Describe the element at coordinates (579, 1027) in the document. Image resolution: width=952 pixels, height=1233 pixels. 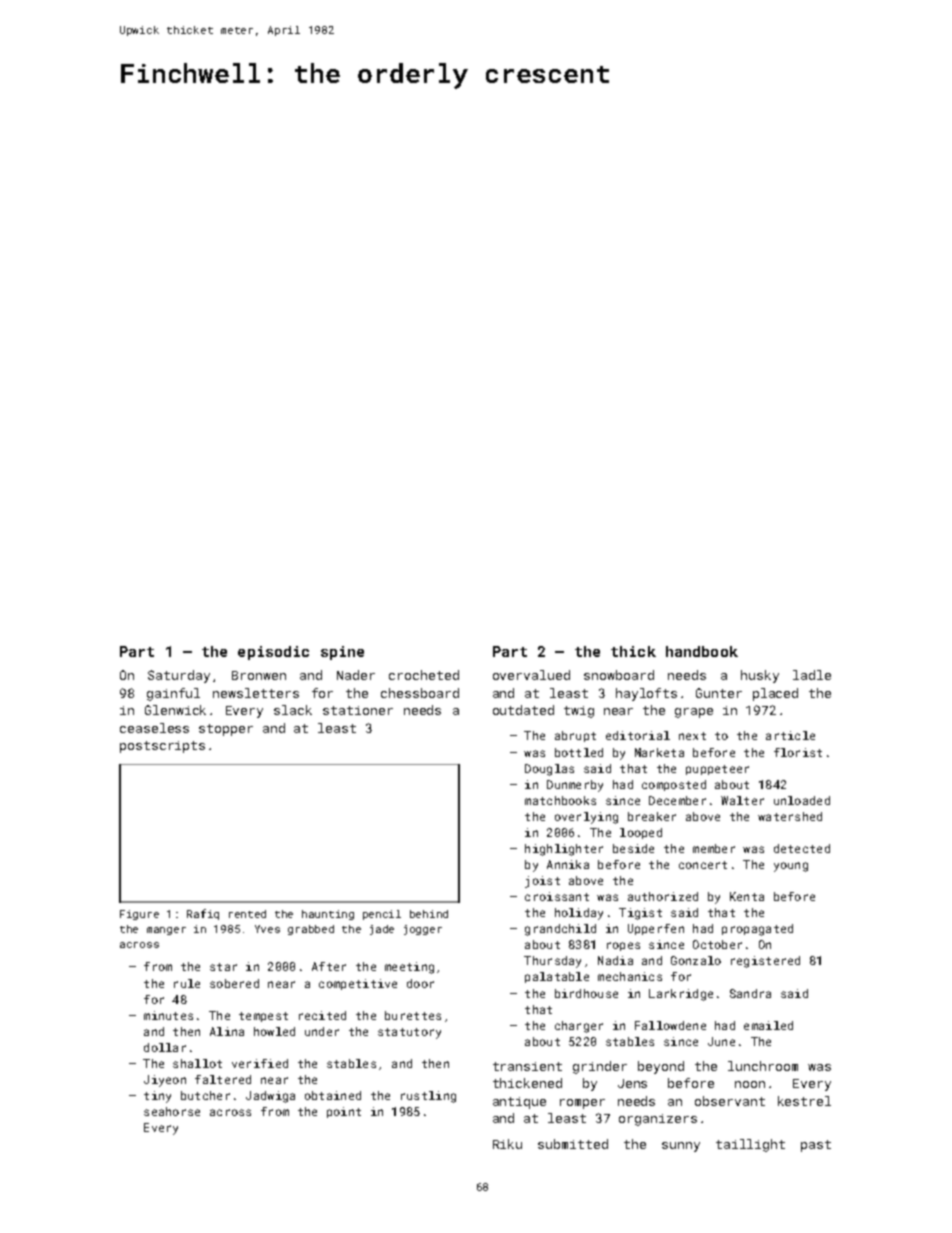
I see `charger` at that location.
